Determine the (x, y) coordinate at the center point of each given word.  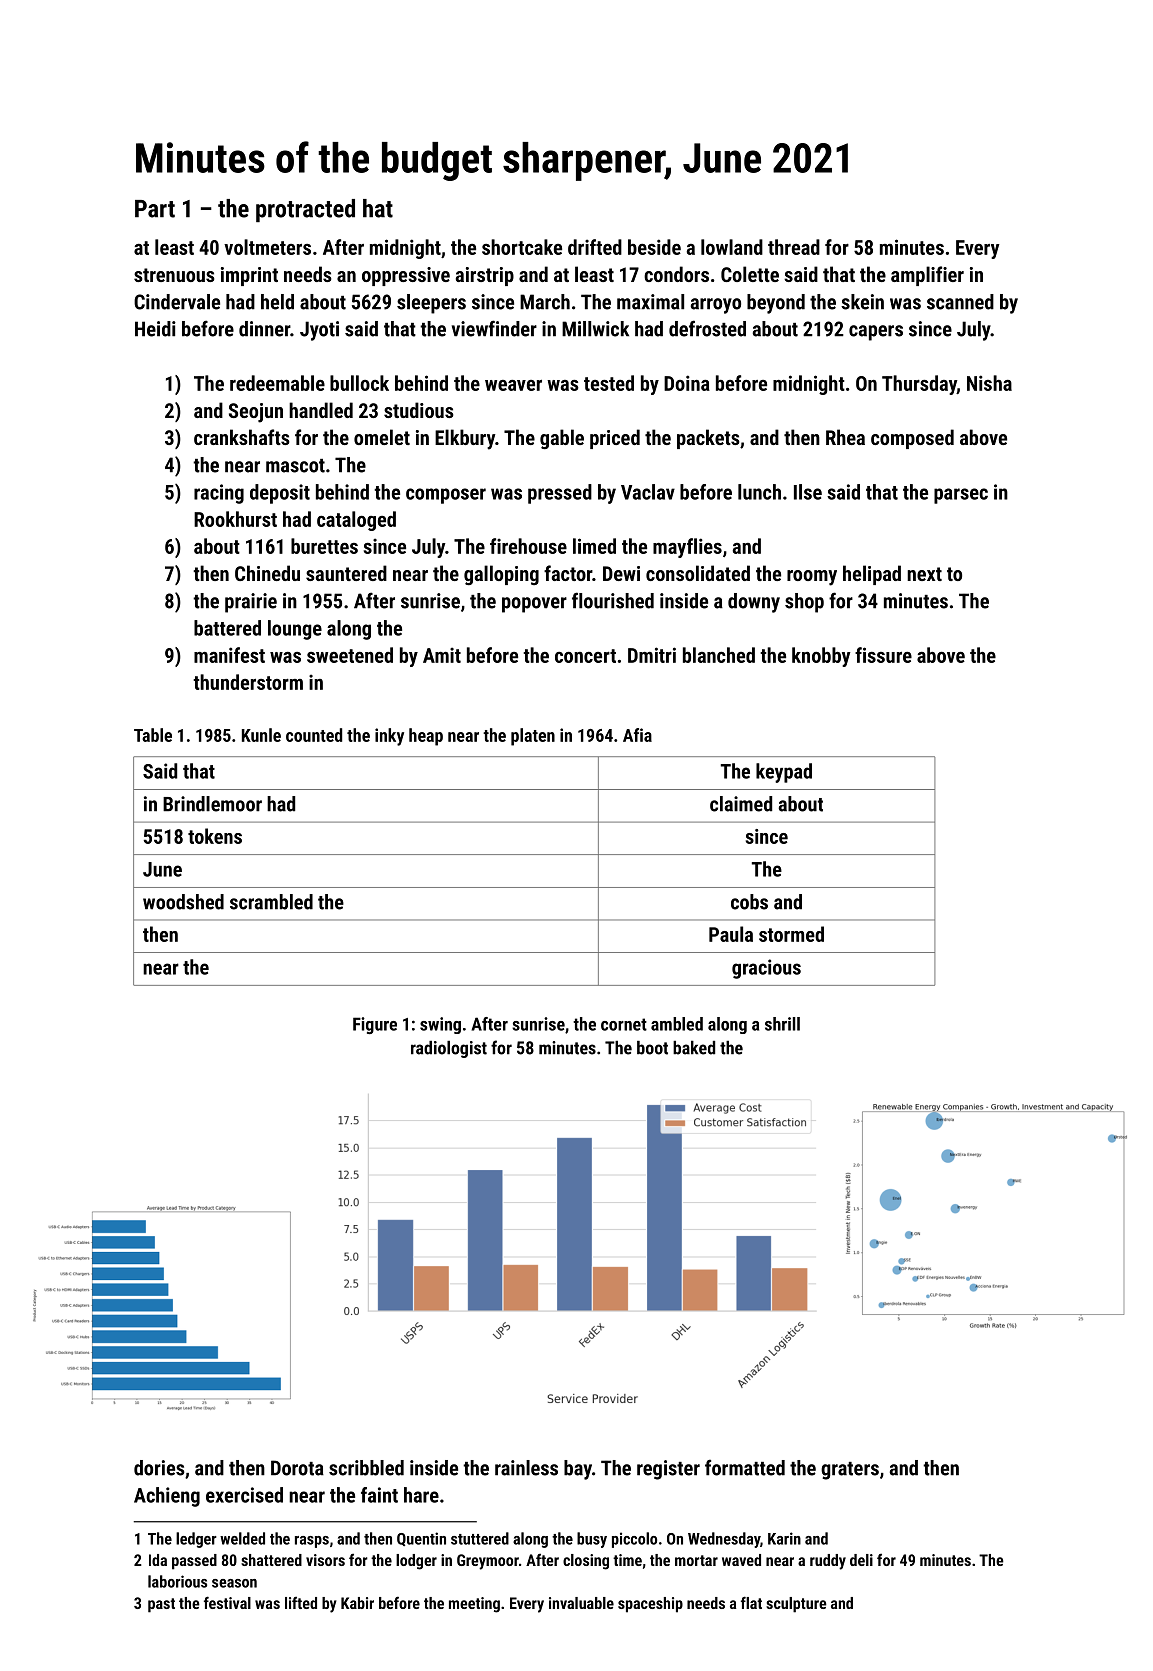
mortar (696, 1560)
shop (804, 603)
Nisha (989, 383)
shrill (782, 1024)
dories (159, 1468)
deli (861, 1560)
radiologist (449, 1049)
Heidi (155, 329)
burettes (324, 546)
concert (585, 656)
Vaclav (648, 492)
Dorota (297, 1468)
